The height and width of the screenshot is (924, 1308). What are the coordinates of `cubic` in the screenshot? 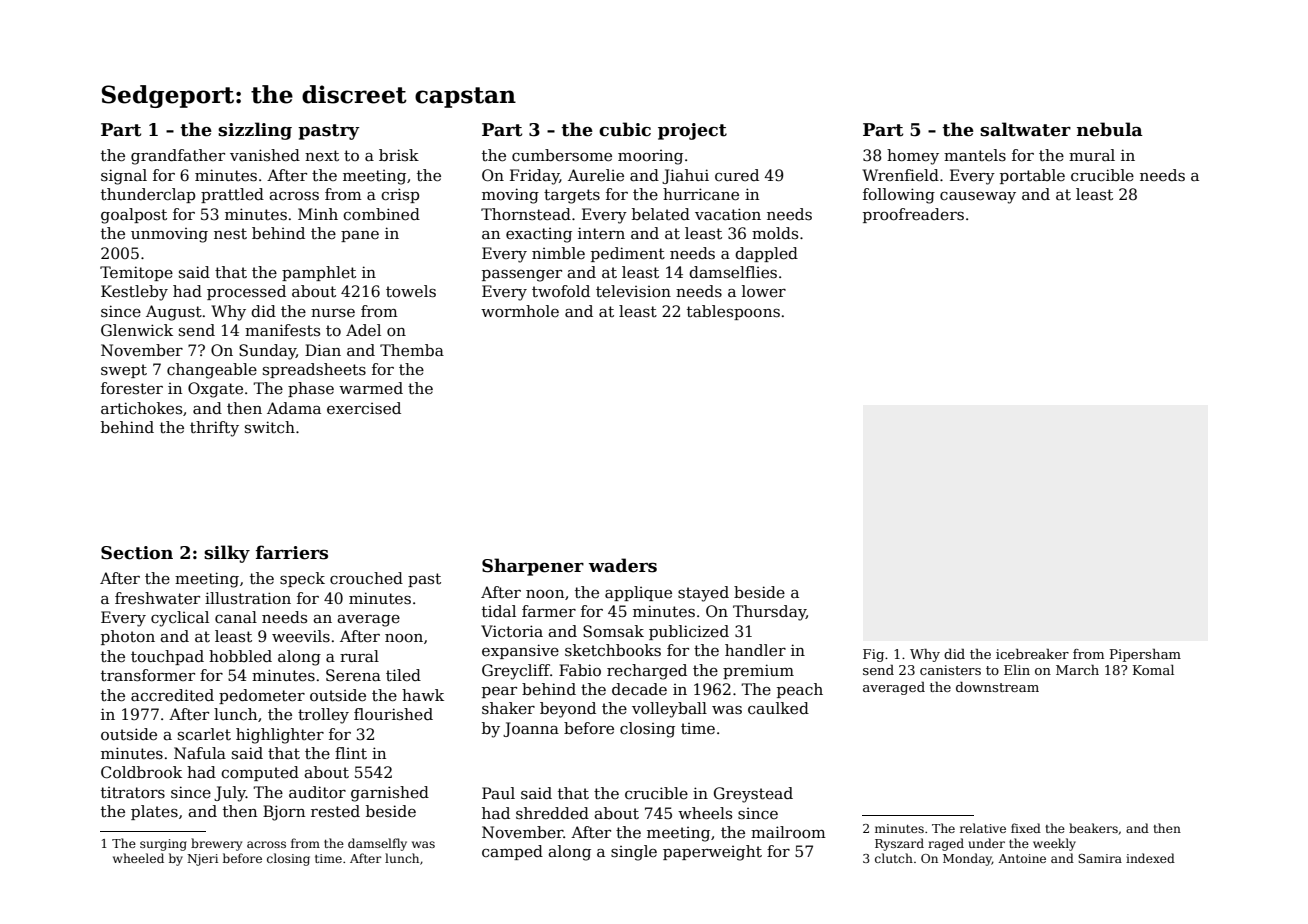 It's located at (625, 129).
